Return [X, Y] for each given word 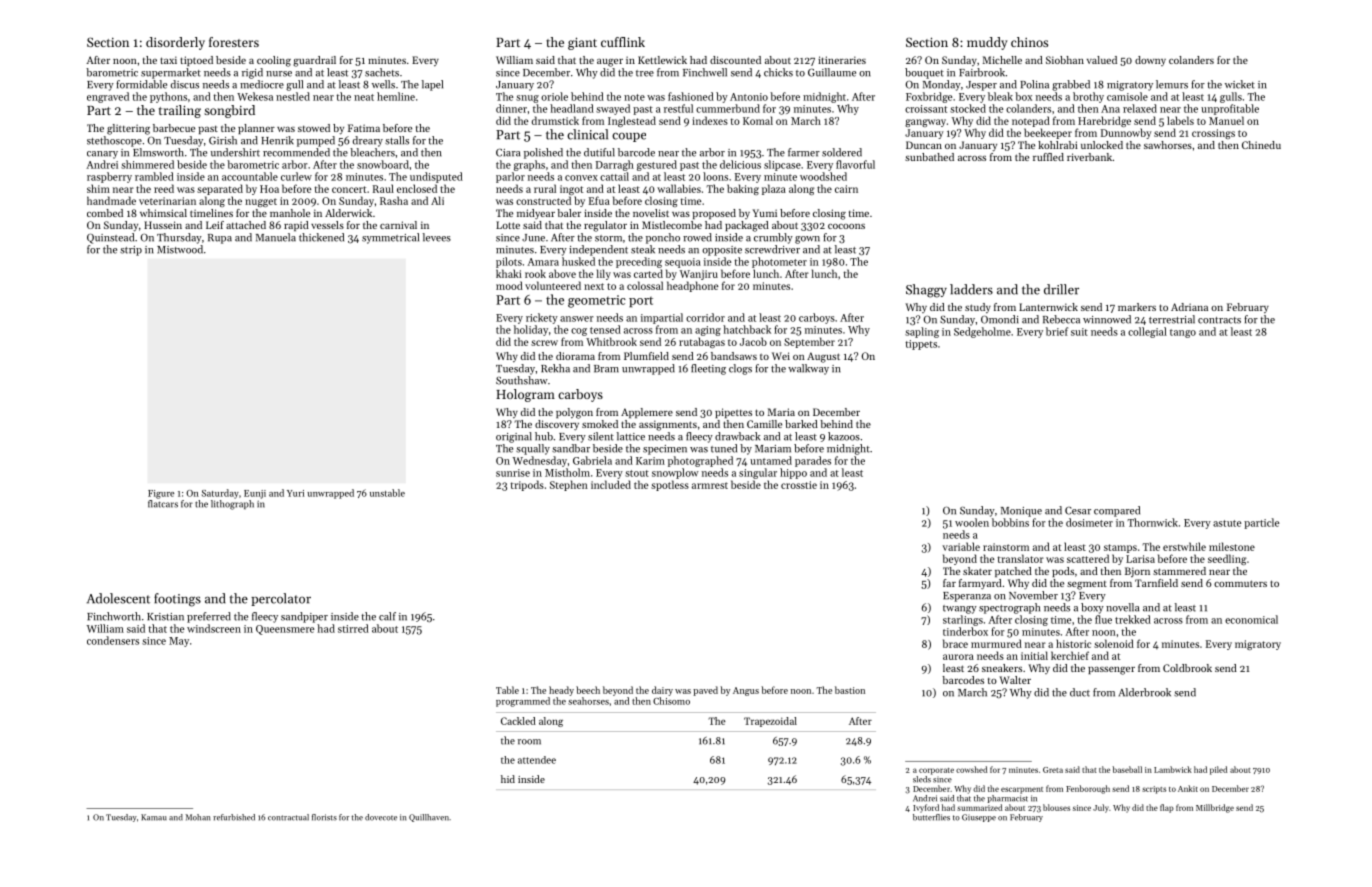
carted [648, 273]
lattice [631, 436]
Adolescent [118, 598]
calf [387, 616]
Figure [161, 494]
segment [1087, 585]
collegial [1147, 332]
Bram [606, 369]
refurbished [234, 817]
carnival [398, 225]
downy [1150, 61]
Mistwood [180, 249]
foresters [234, 42]
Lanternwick [1048, 307]
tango [1183, 333]
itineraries [842, 60]
